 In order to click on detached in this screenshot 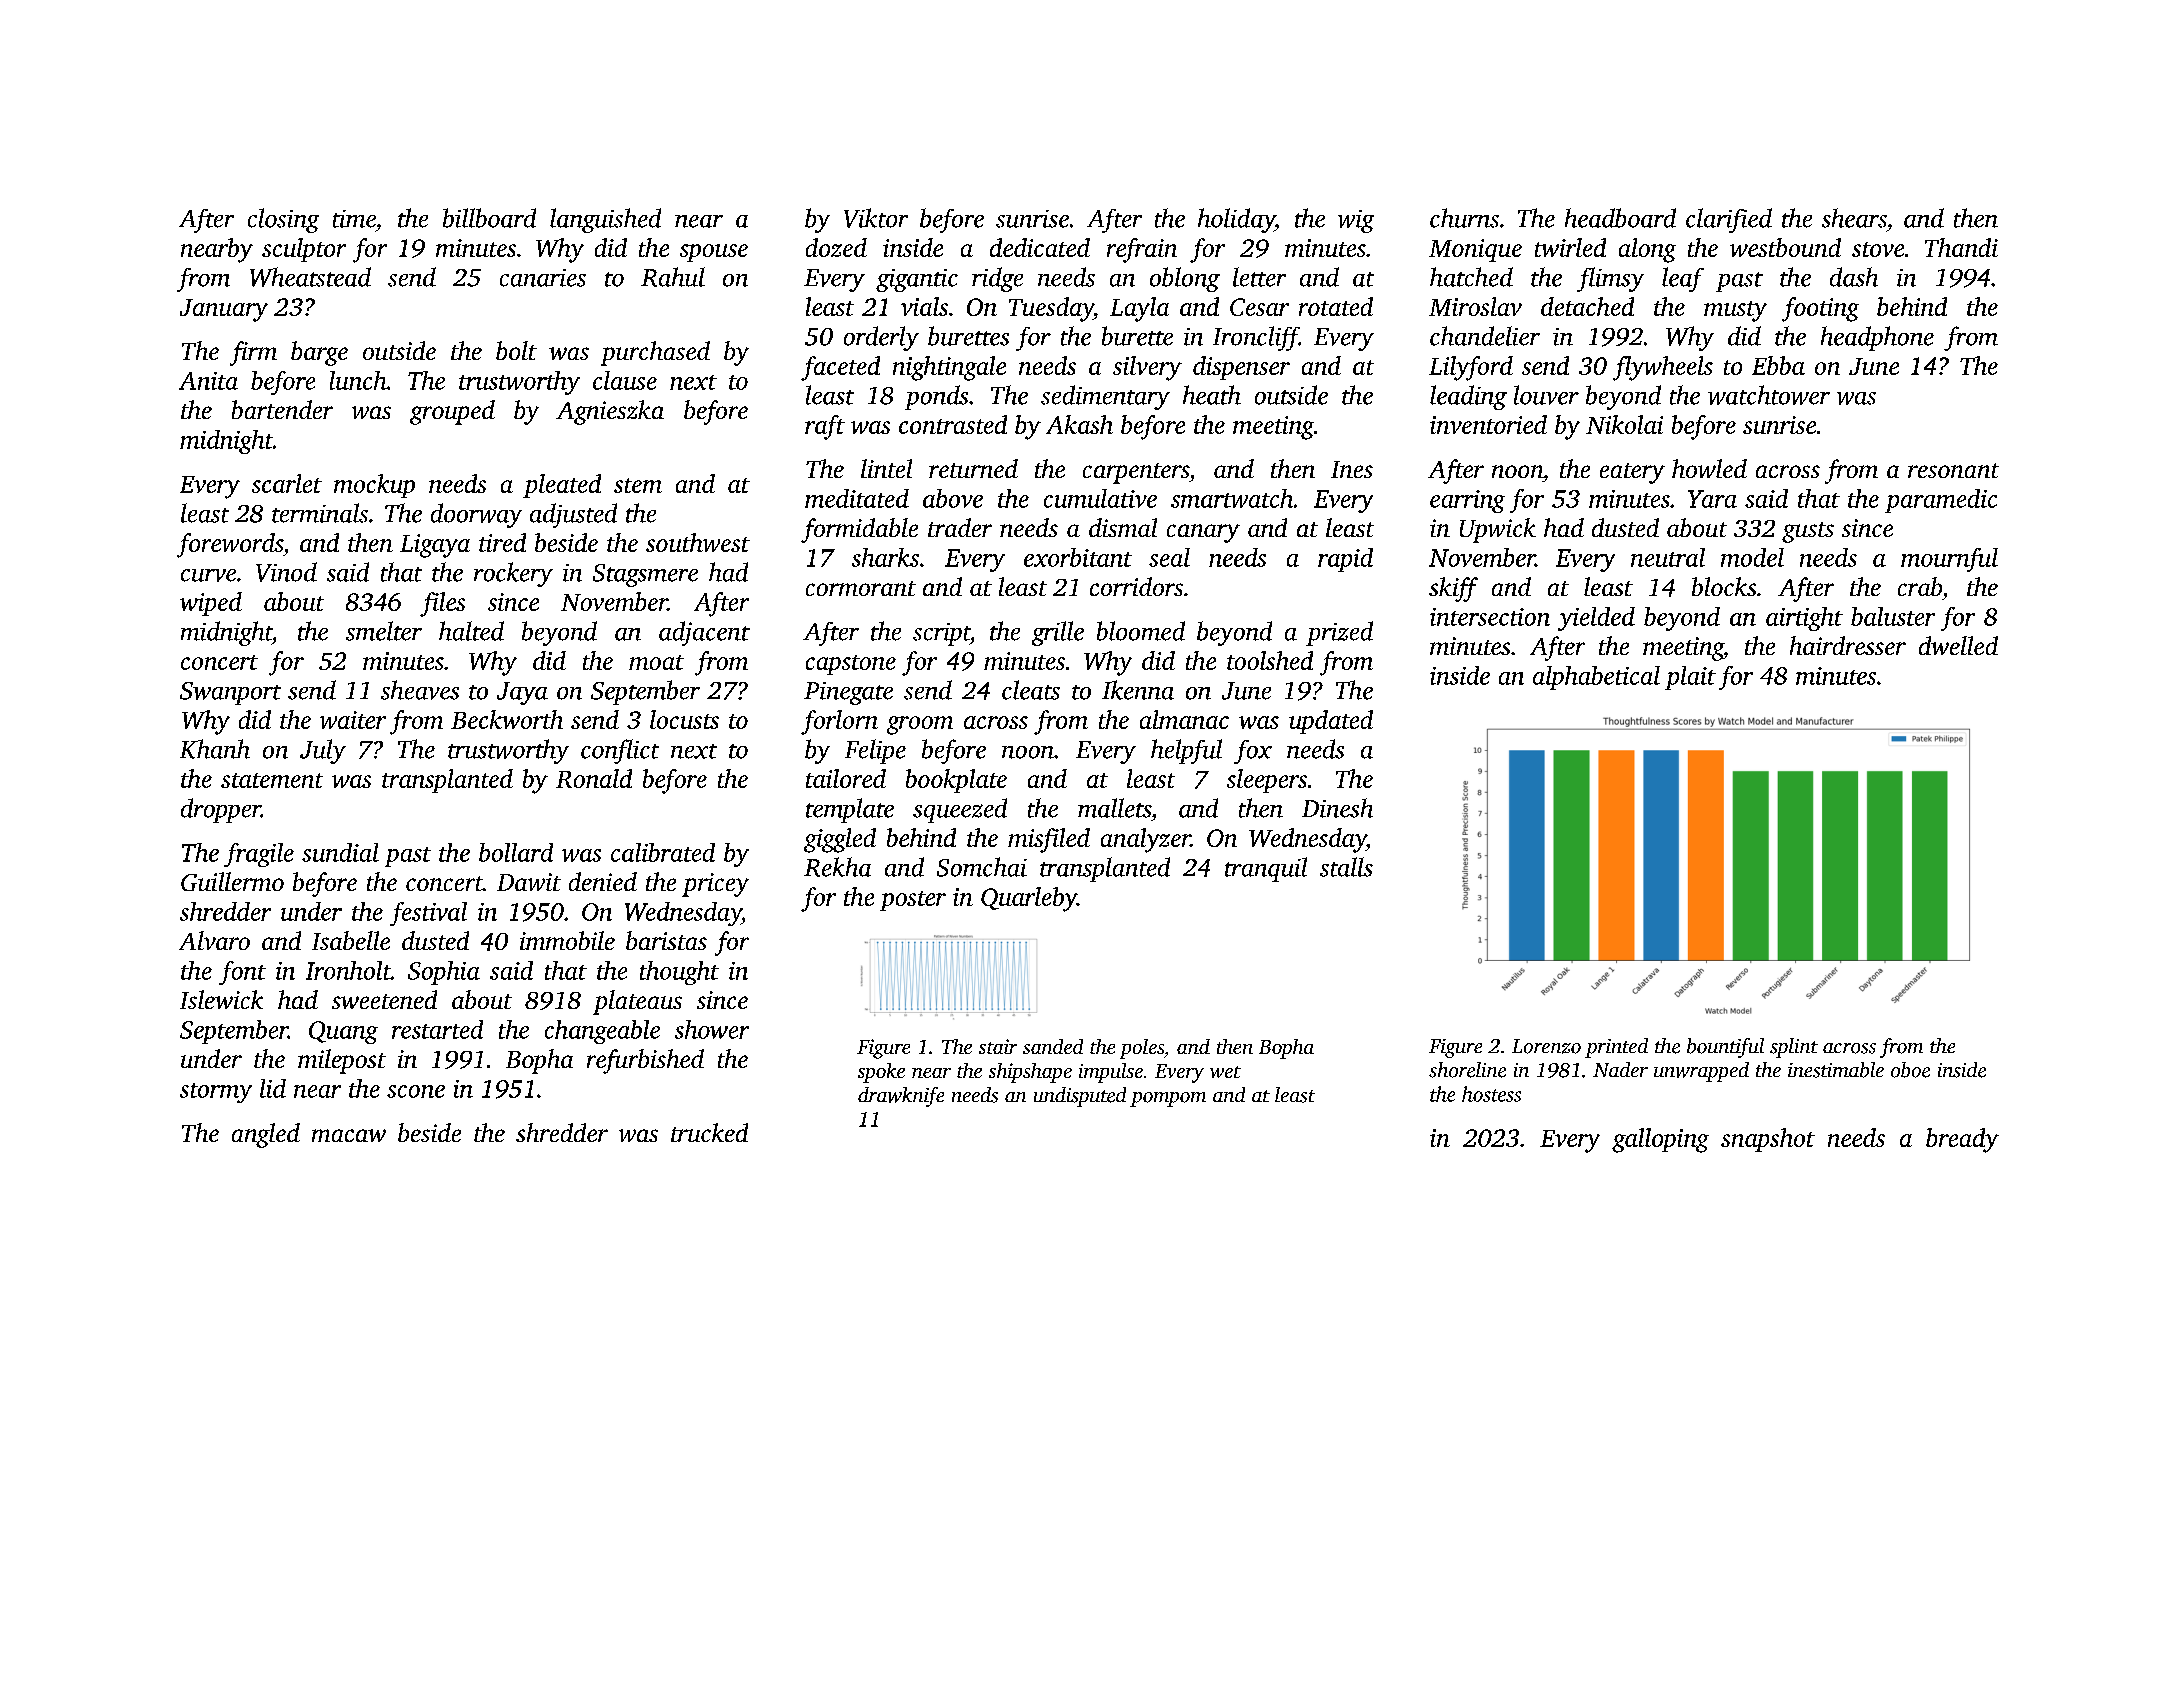, I will do `click(1587, 306)`.
